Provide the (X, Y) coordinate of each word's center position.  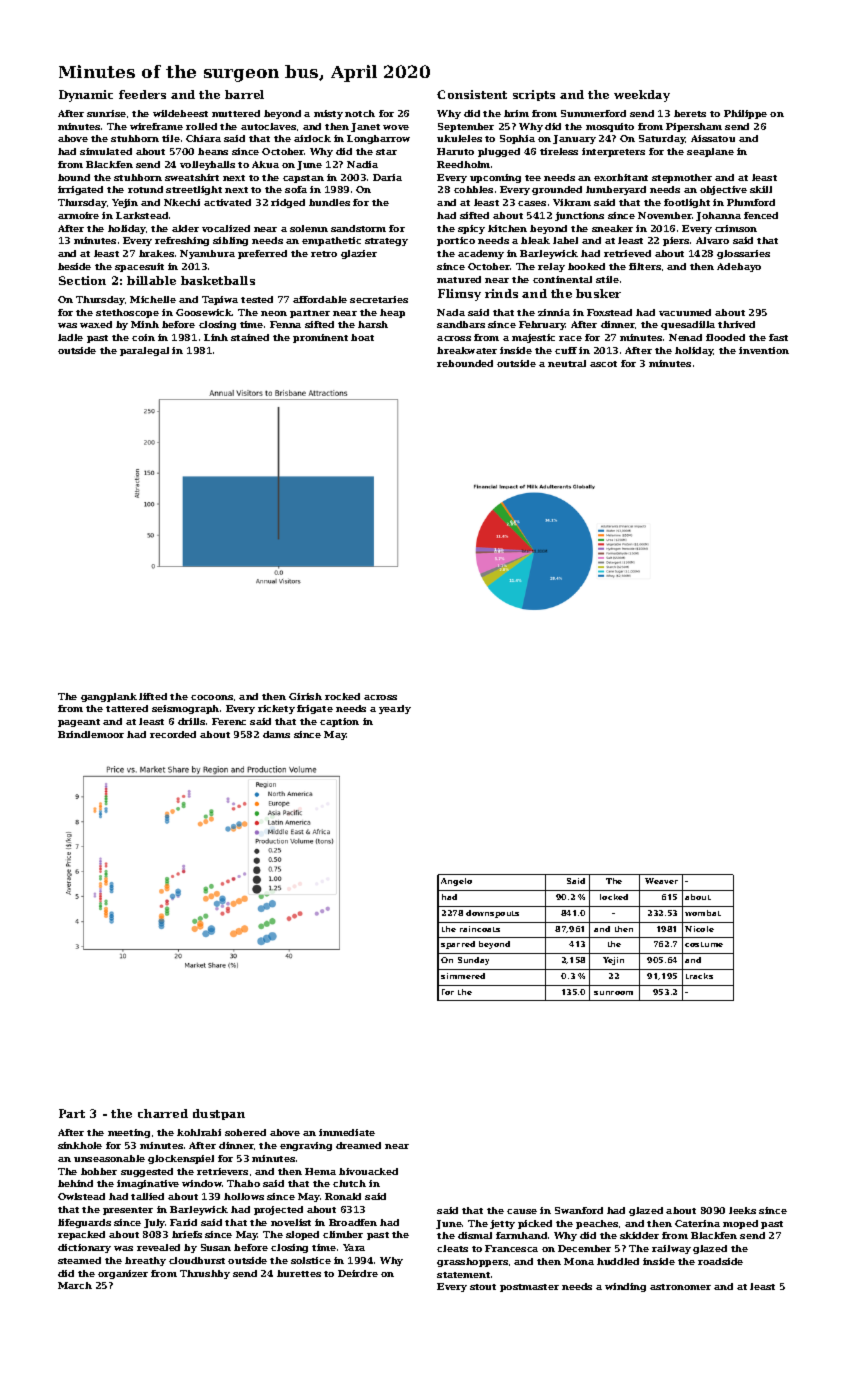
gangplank (109, 697)
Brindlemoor (91, 734)
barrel (244, 94)
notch (360, 113)
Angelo (456, 882)
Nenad (685, 337)
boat (362, 337)
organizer (123, 1274)
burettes (299, 1273)
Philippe (745, 114)
